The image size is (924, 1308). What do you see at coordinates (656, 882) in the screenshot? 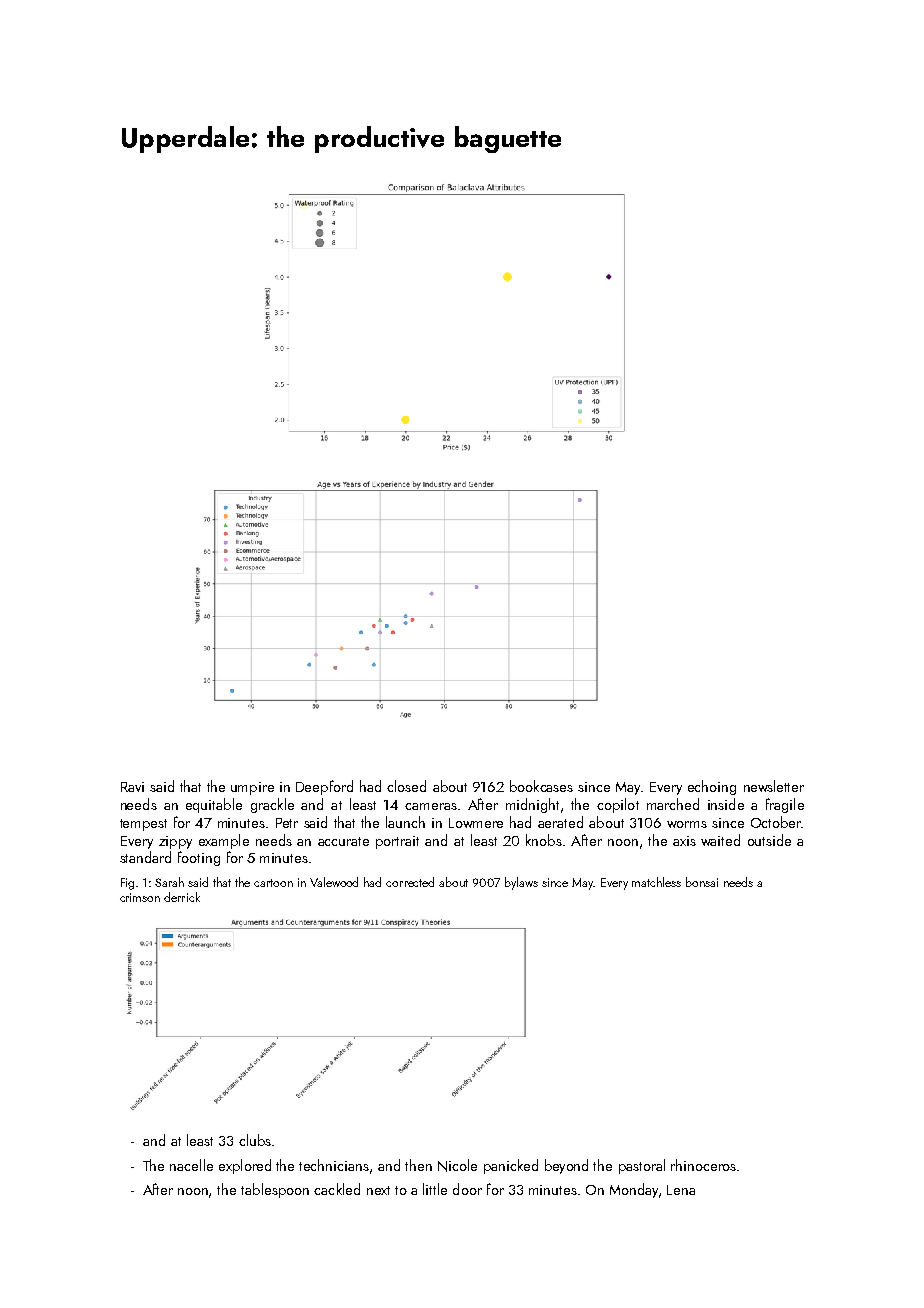
I see `matchless` at bounding box center [656, 882].
